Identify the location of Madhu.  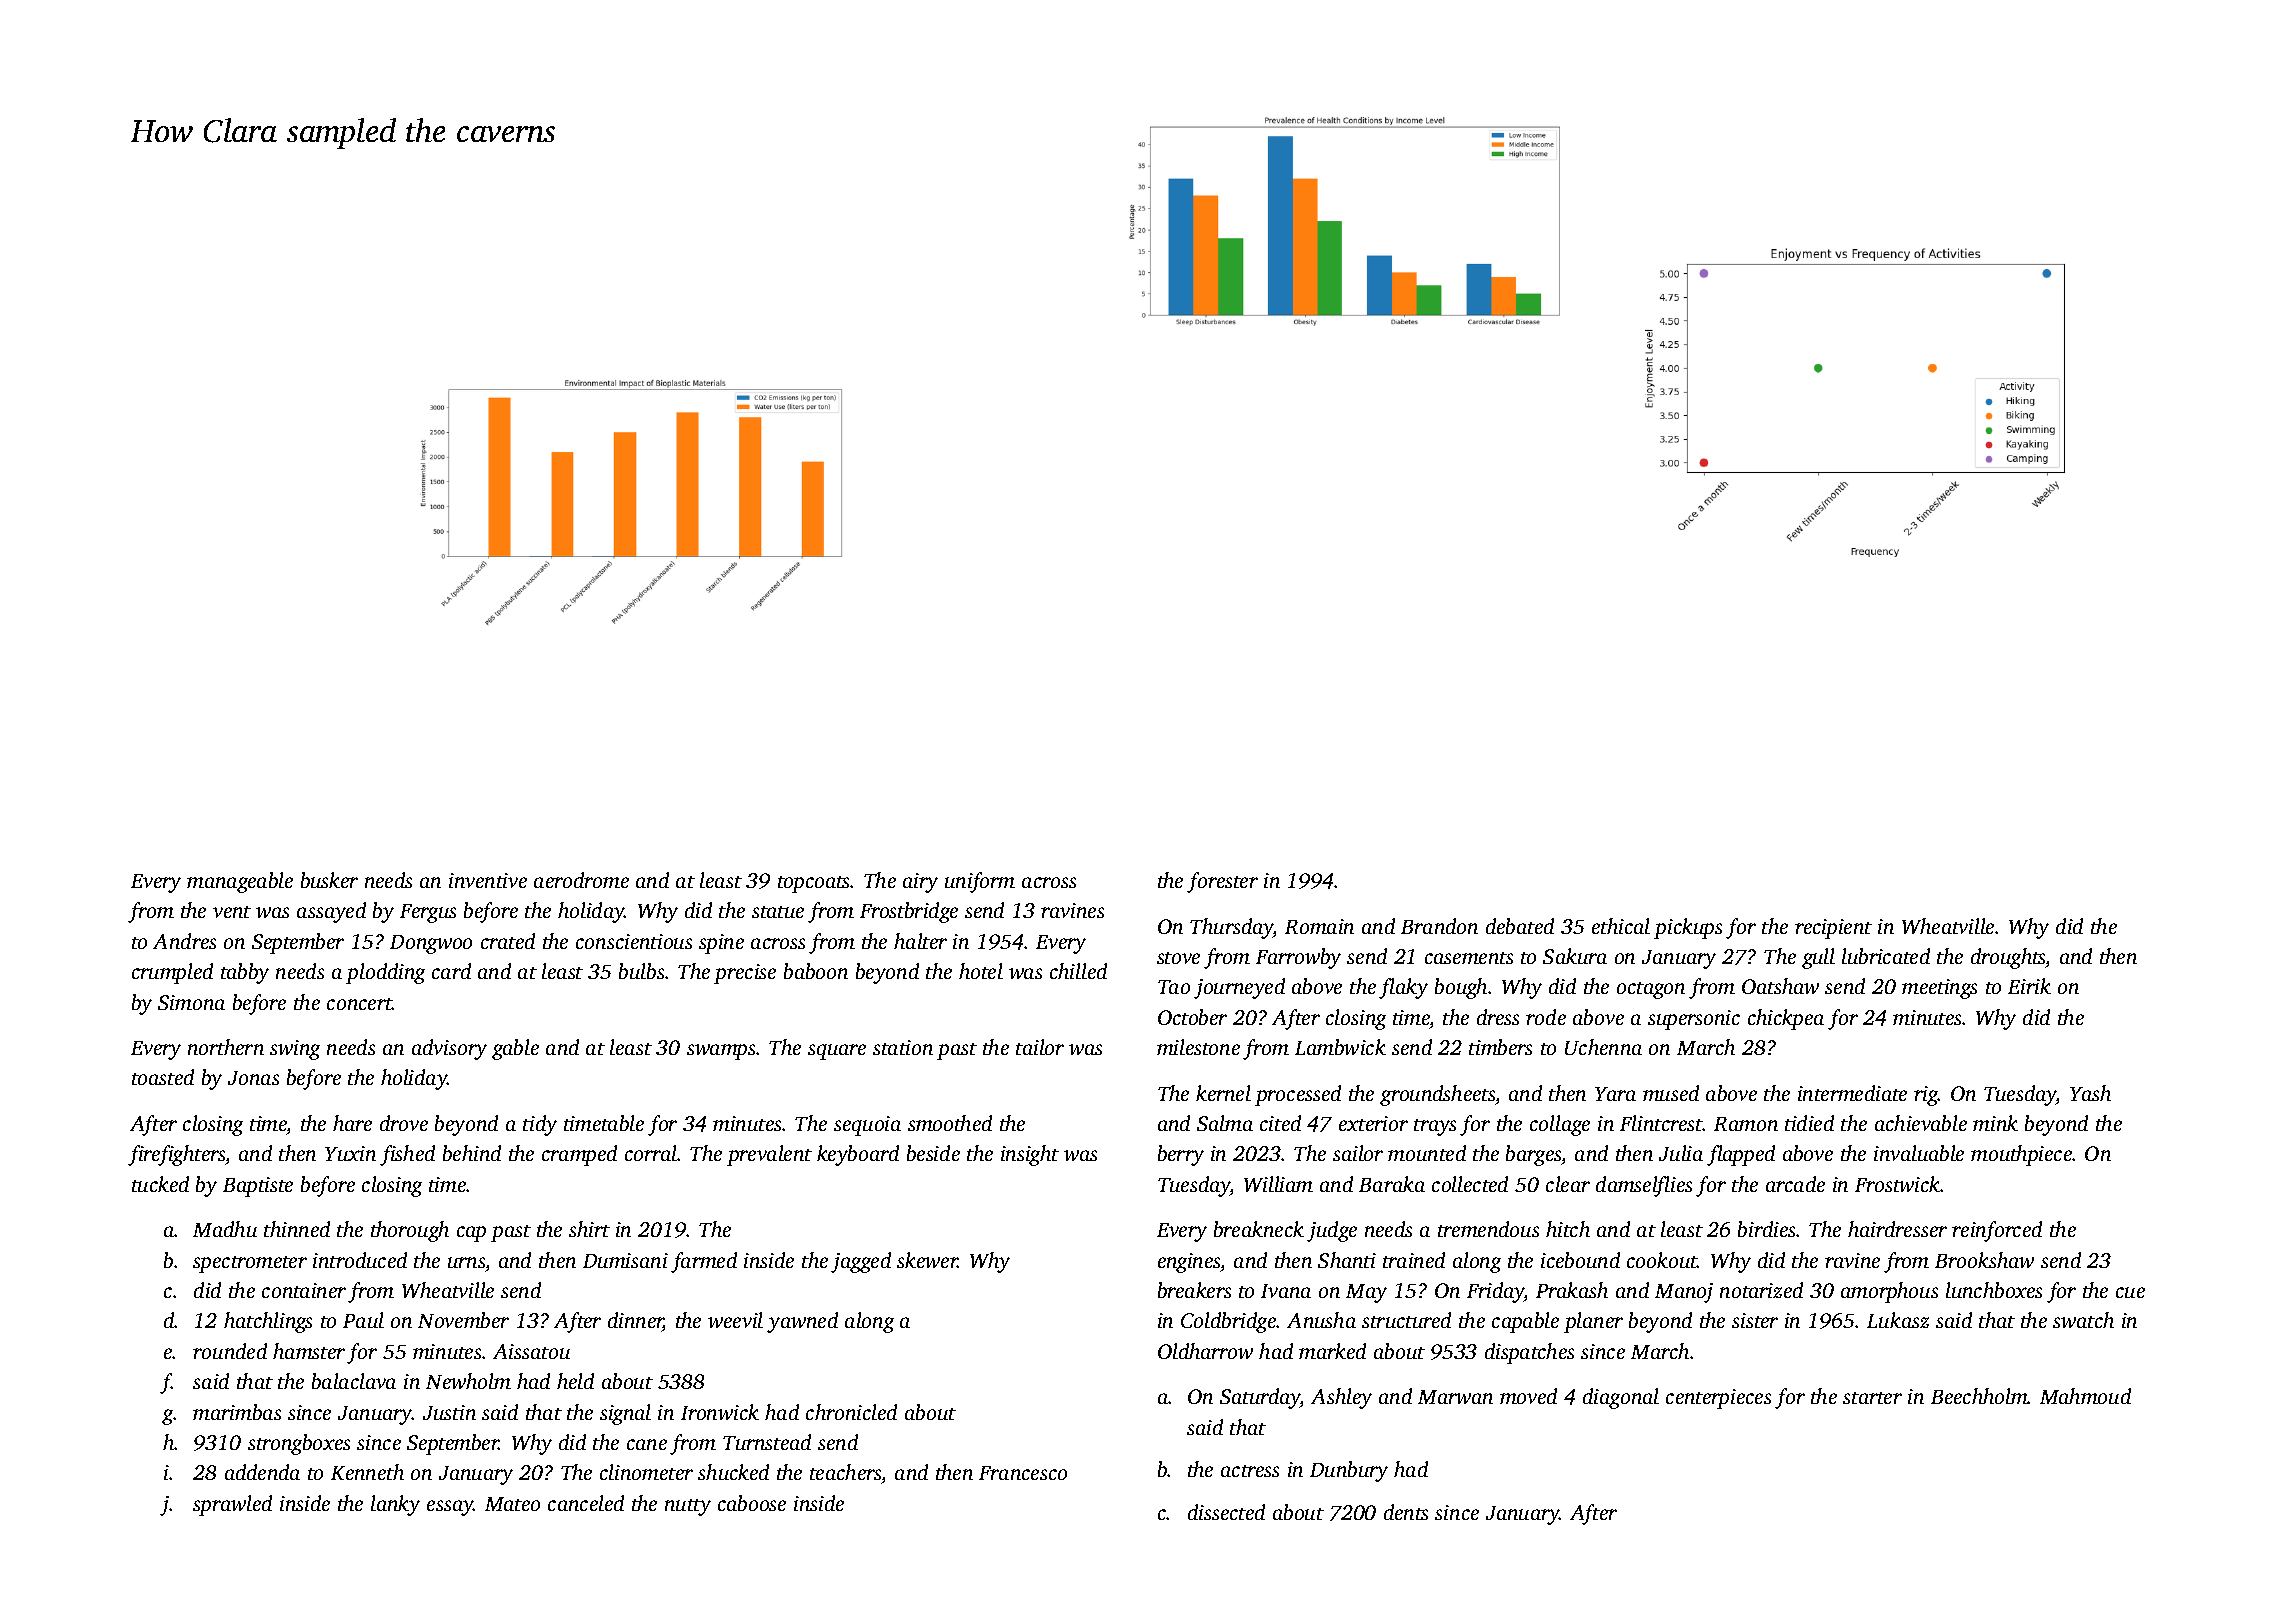
(225, 1229).
